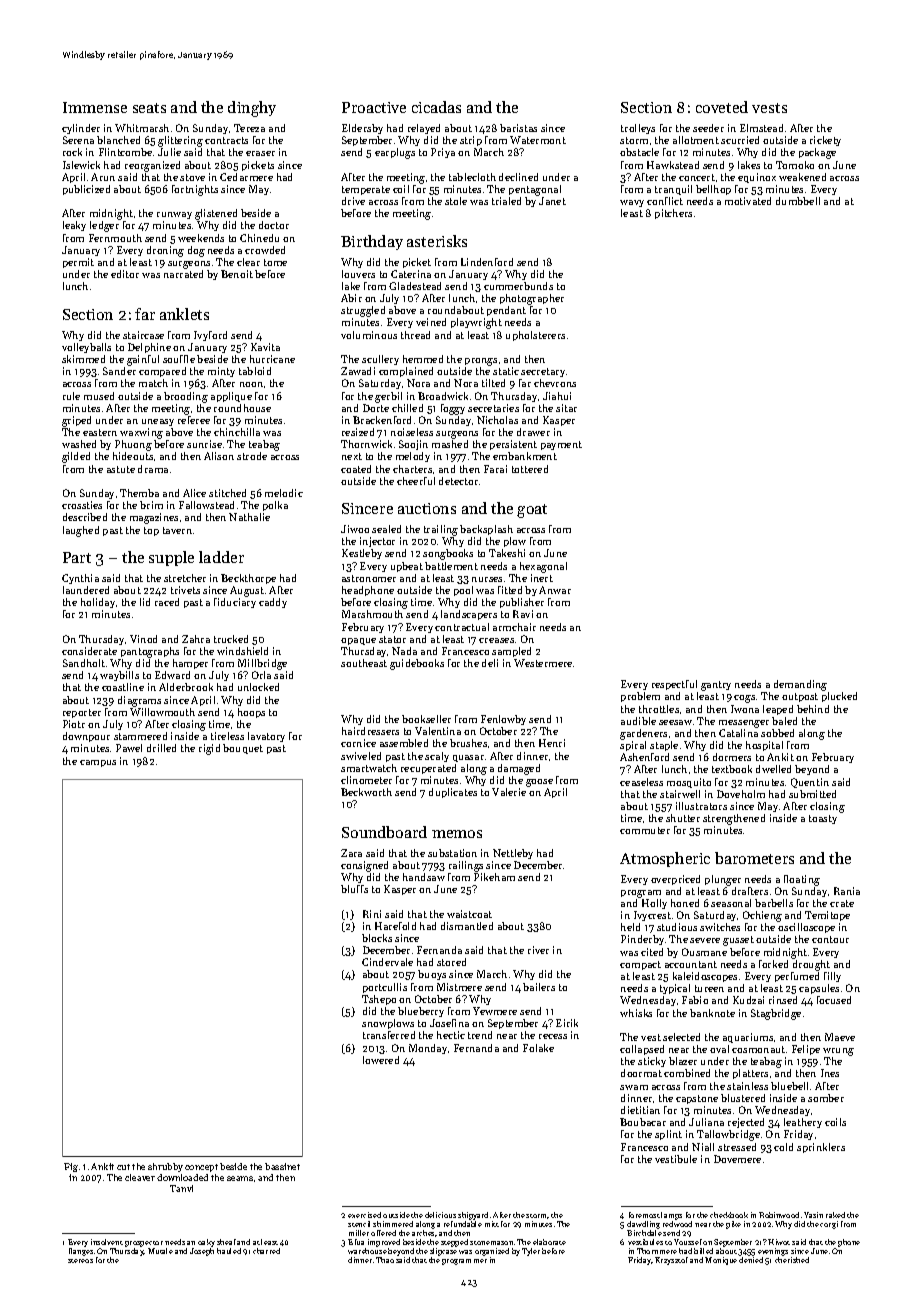  I want to click on demanding, so click(800, 685).
